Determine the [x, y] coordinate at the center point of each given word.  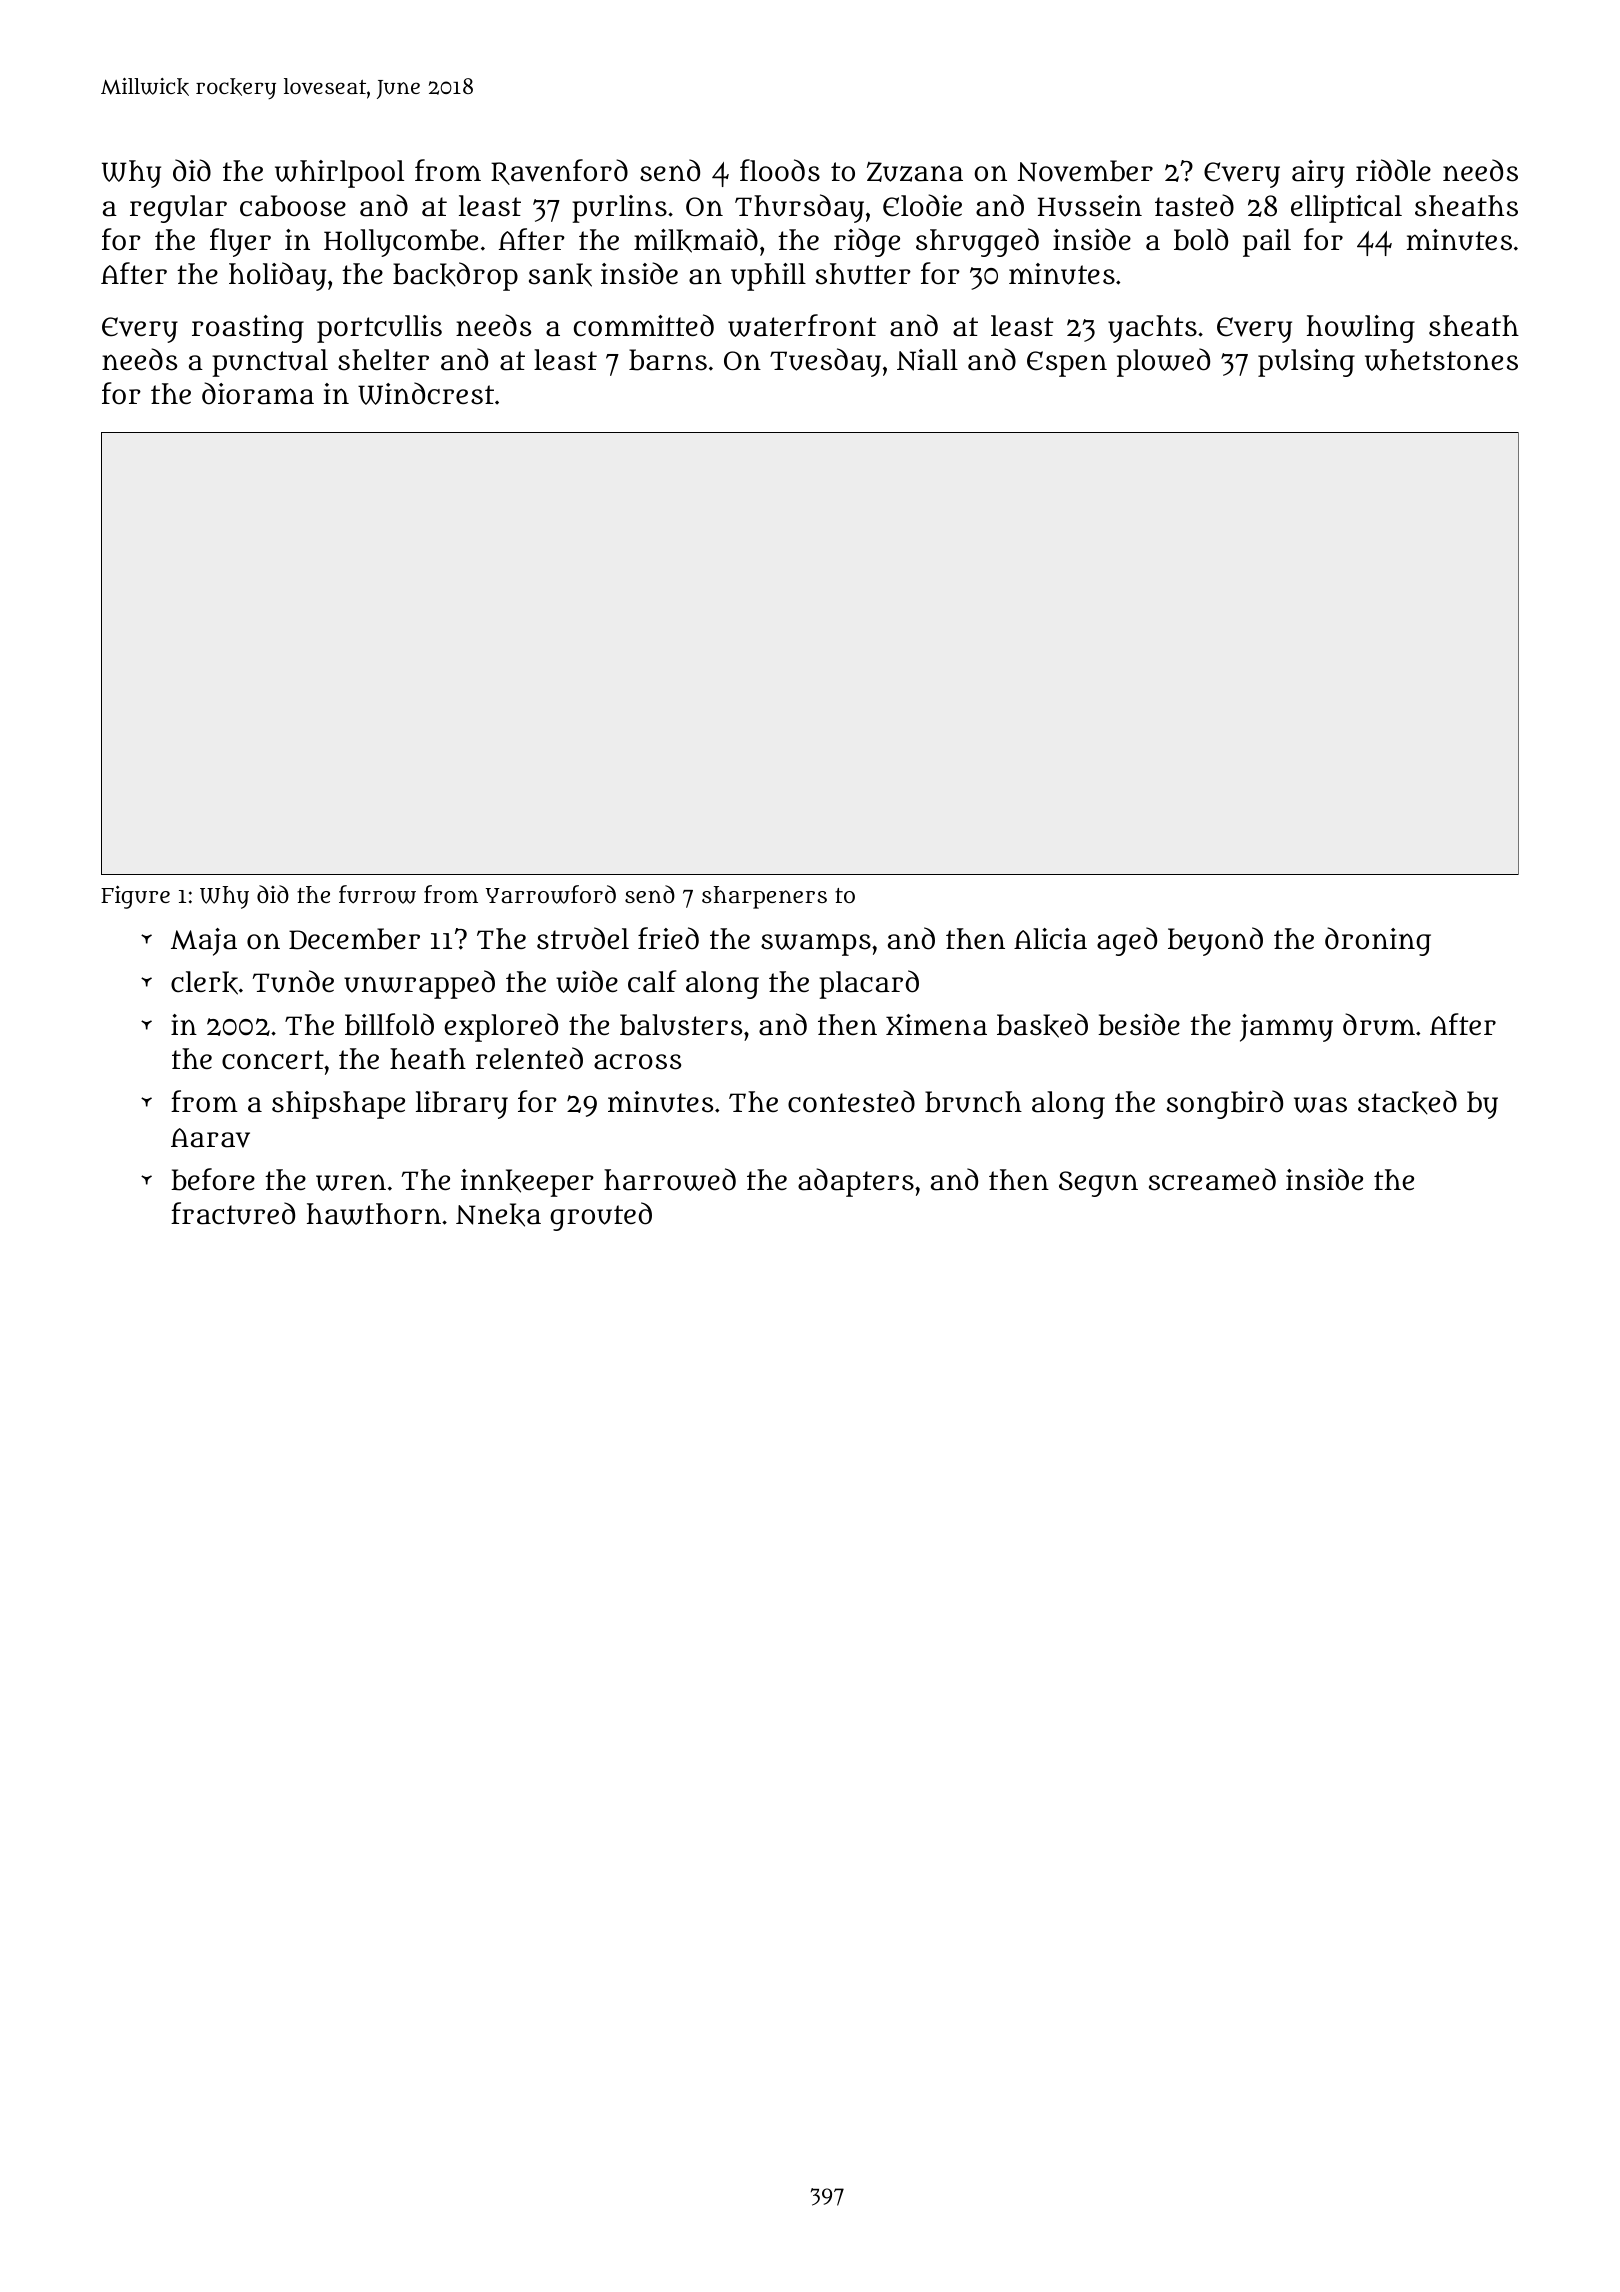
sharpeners [764, 897]
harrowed [670, 1179]
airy [1318, 174]
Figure [135, 897]
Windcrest [426, 393]
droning [1378, 941]
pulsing [1306, 363]
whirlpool [339, 174]
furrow [377, 894]
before [213, 1179]
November [1085, 171]
